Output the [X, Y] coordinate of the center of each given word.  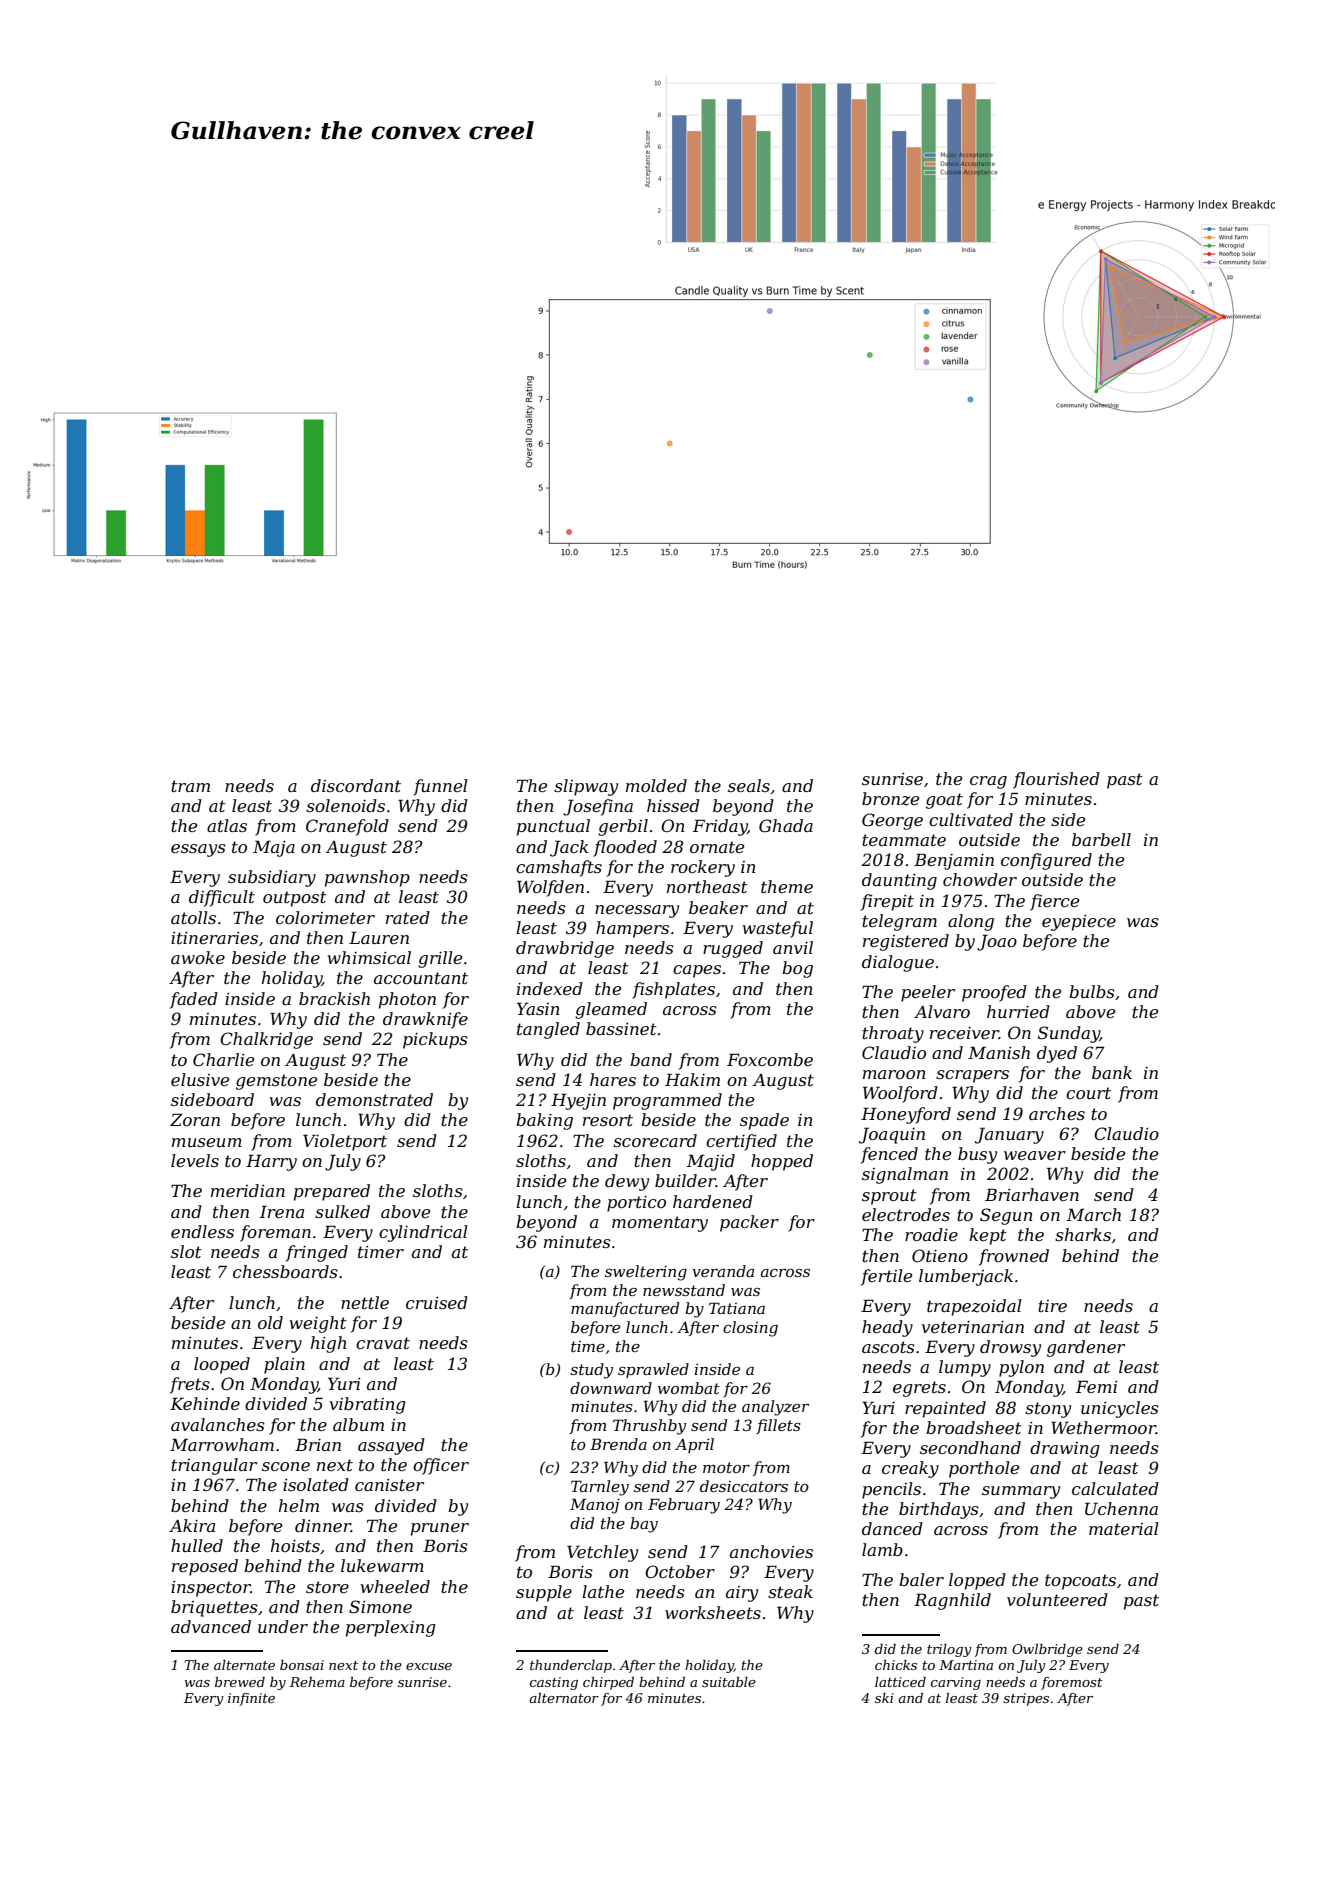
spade [764, 1121]
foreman [275, 1233]
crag [988, 782]
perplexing [391, 1628]
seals [749, 785]
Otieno [940, 1255]
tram [190, 786]
